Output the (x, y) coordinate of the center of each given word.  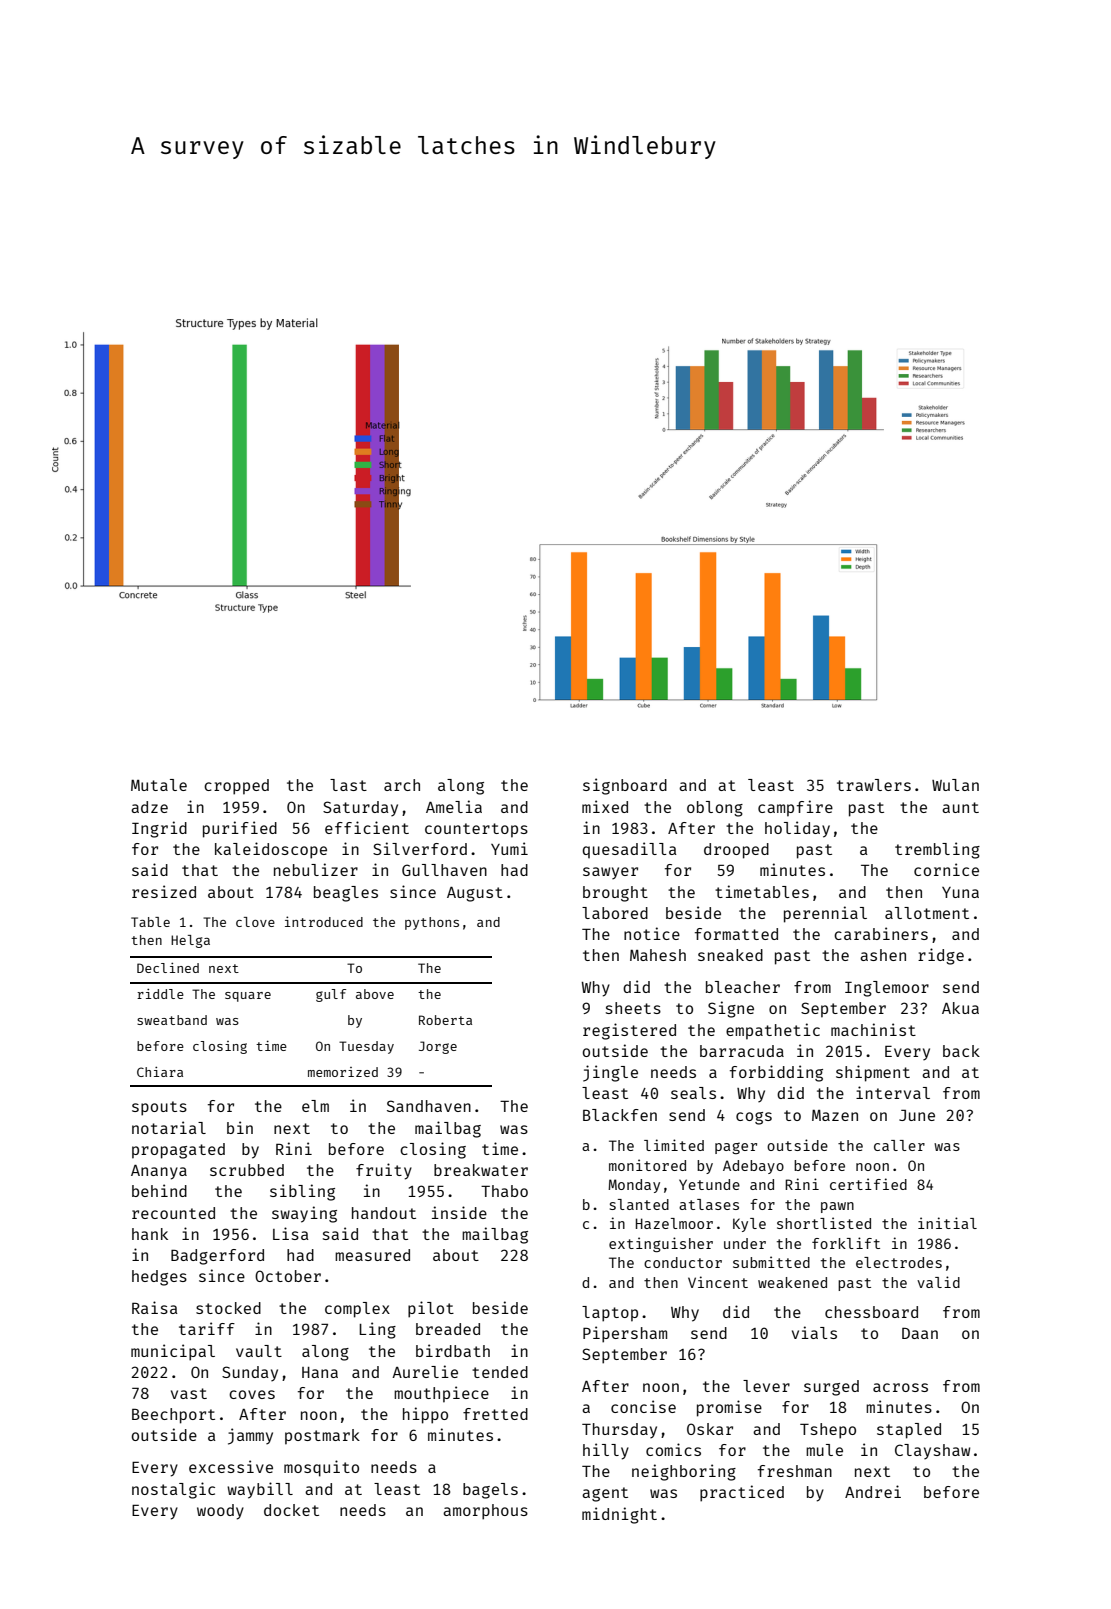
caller (899, 1145)
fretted (495, 1414)
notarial (169, 1127)
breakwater (481, 1170)
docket (291, 1510)
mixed (605, 806)
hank (150, 1234)
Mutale (159, 785)
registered (629, 1031)
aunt (960, 807)
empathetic (773, 1031)
